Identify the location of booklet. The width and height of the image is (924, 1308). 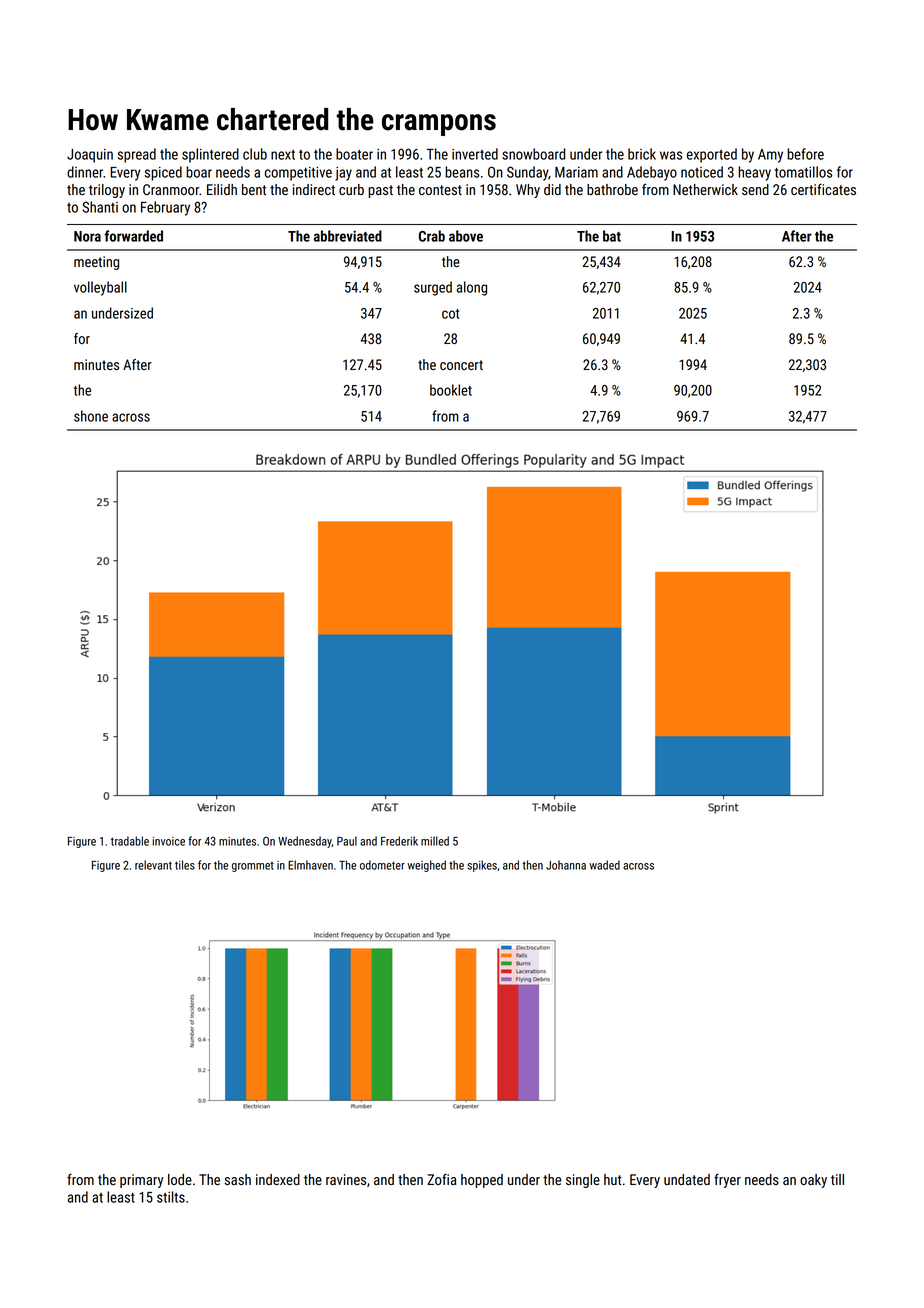
(451, 390).
